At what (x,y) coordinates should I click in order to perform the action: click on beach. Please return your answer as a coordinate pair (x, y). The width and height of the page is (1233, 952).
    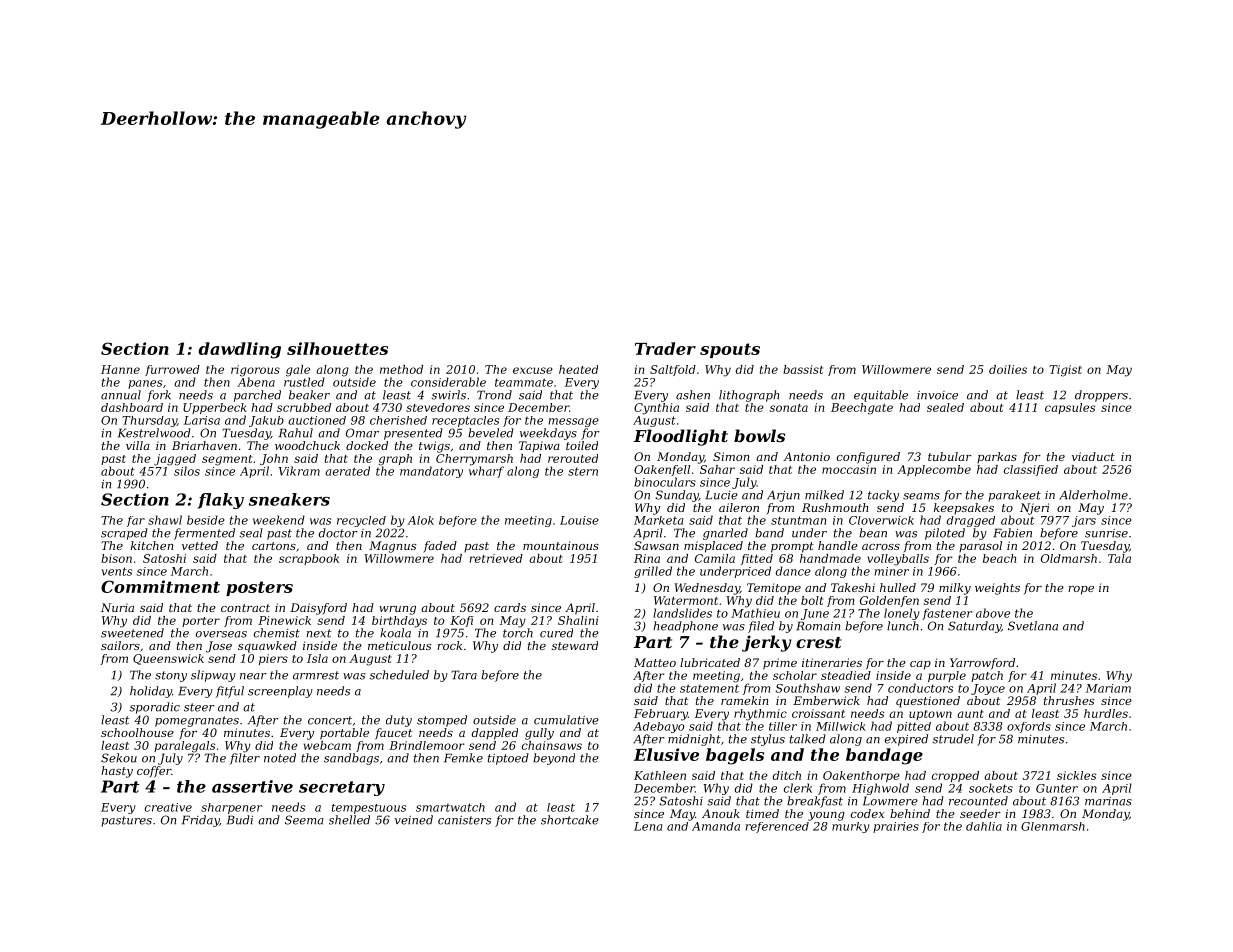
    Looking at the image, I should click on (999, 558).
